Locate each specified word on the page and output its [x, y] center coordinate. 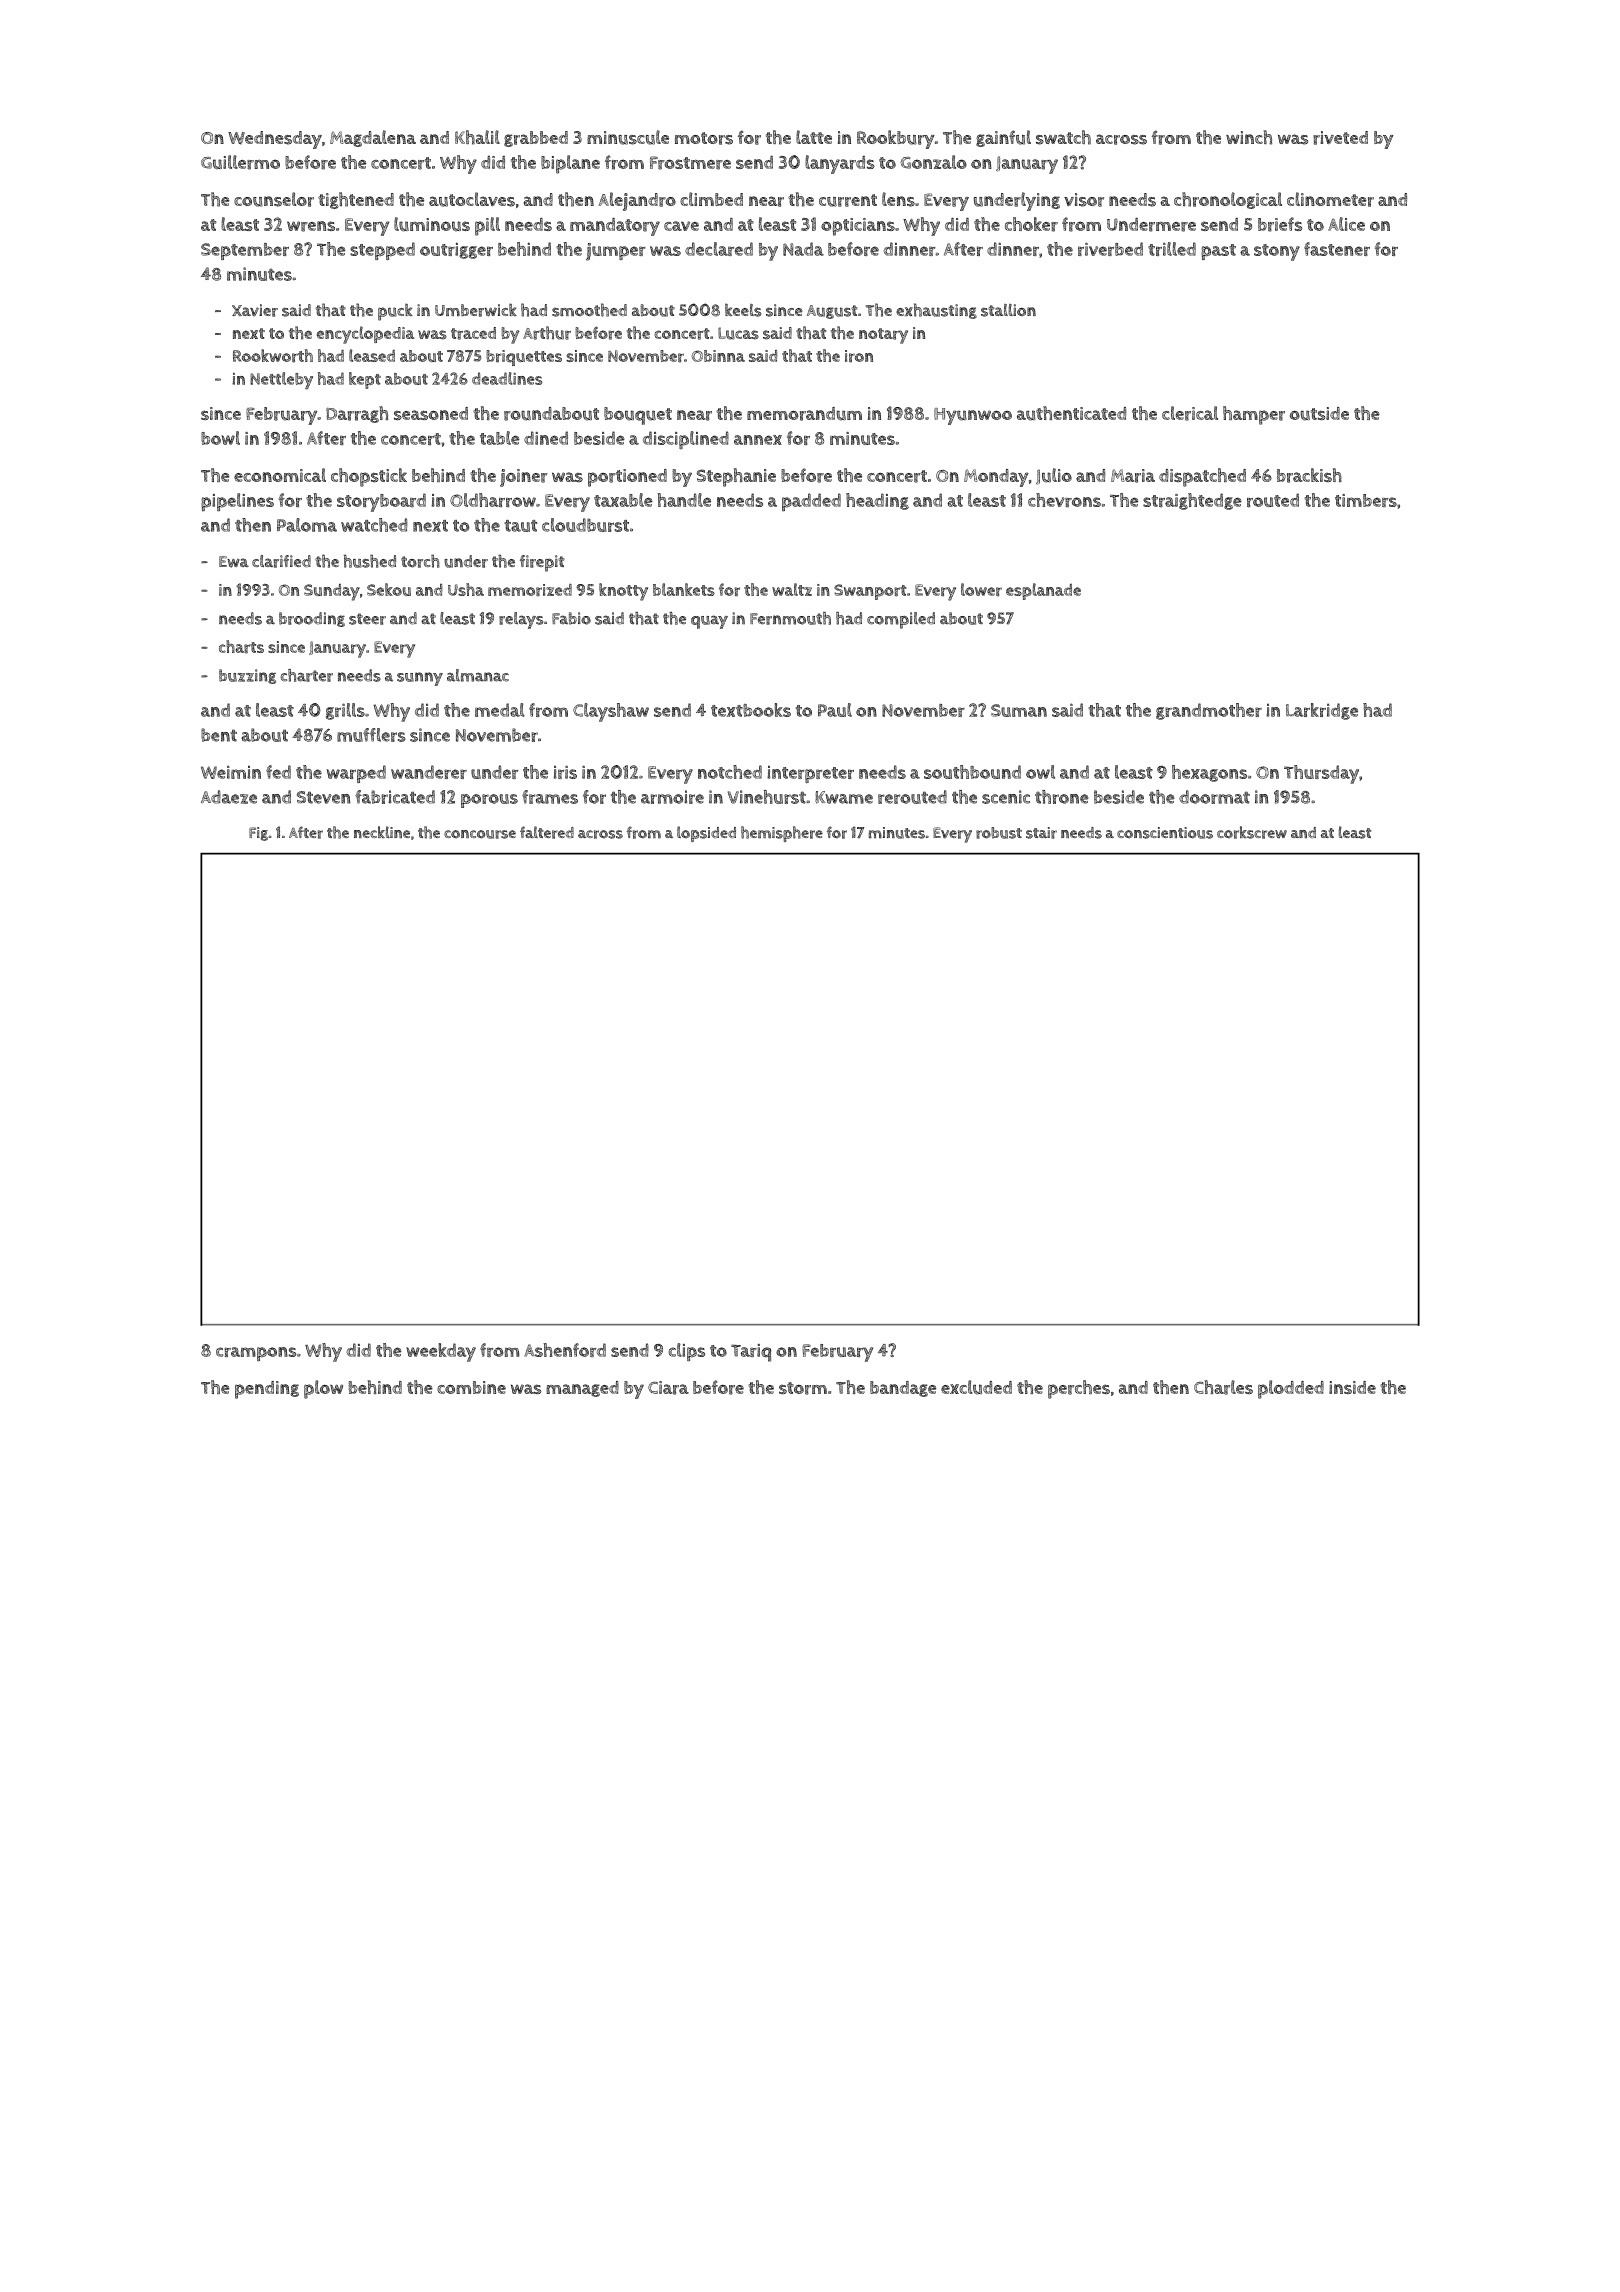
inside [1352, 1387]
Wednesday [275, 140]
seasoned [431, 413]
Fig [258, 834]
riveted [1340, 138]
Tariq [751, 1353]
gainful [1003, 138]
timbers [1366, 500]
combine [471, 1387]
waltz [792, 589]
